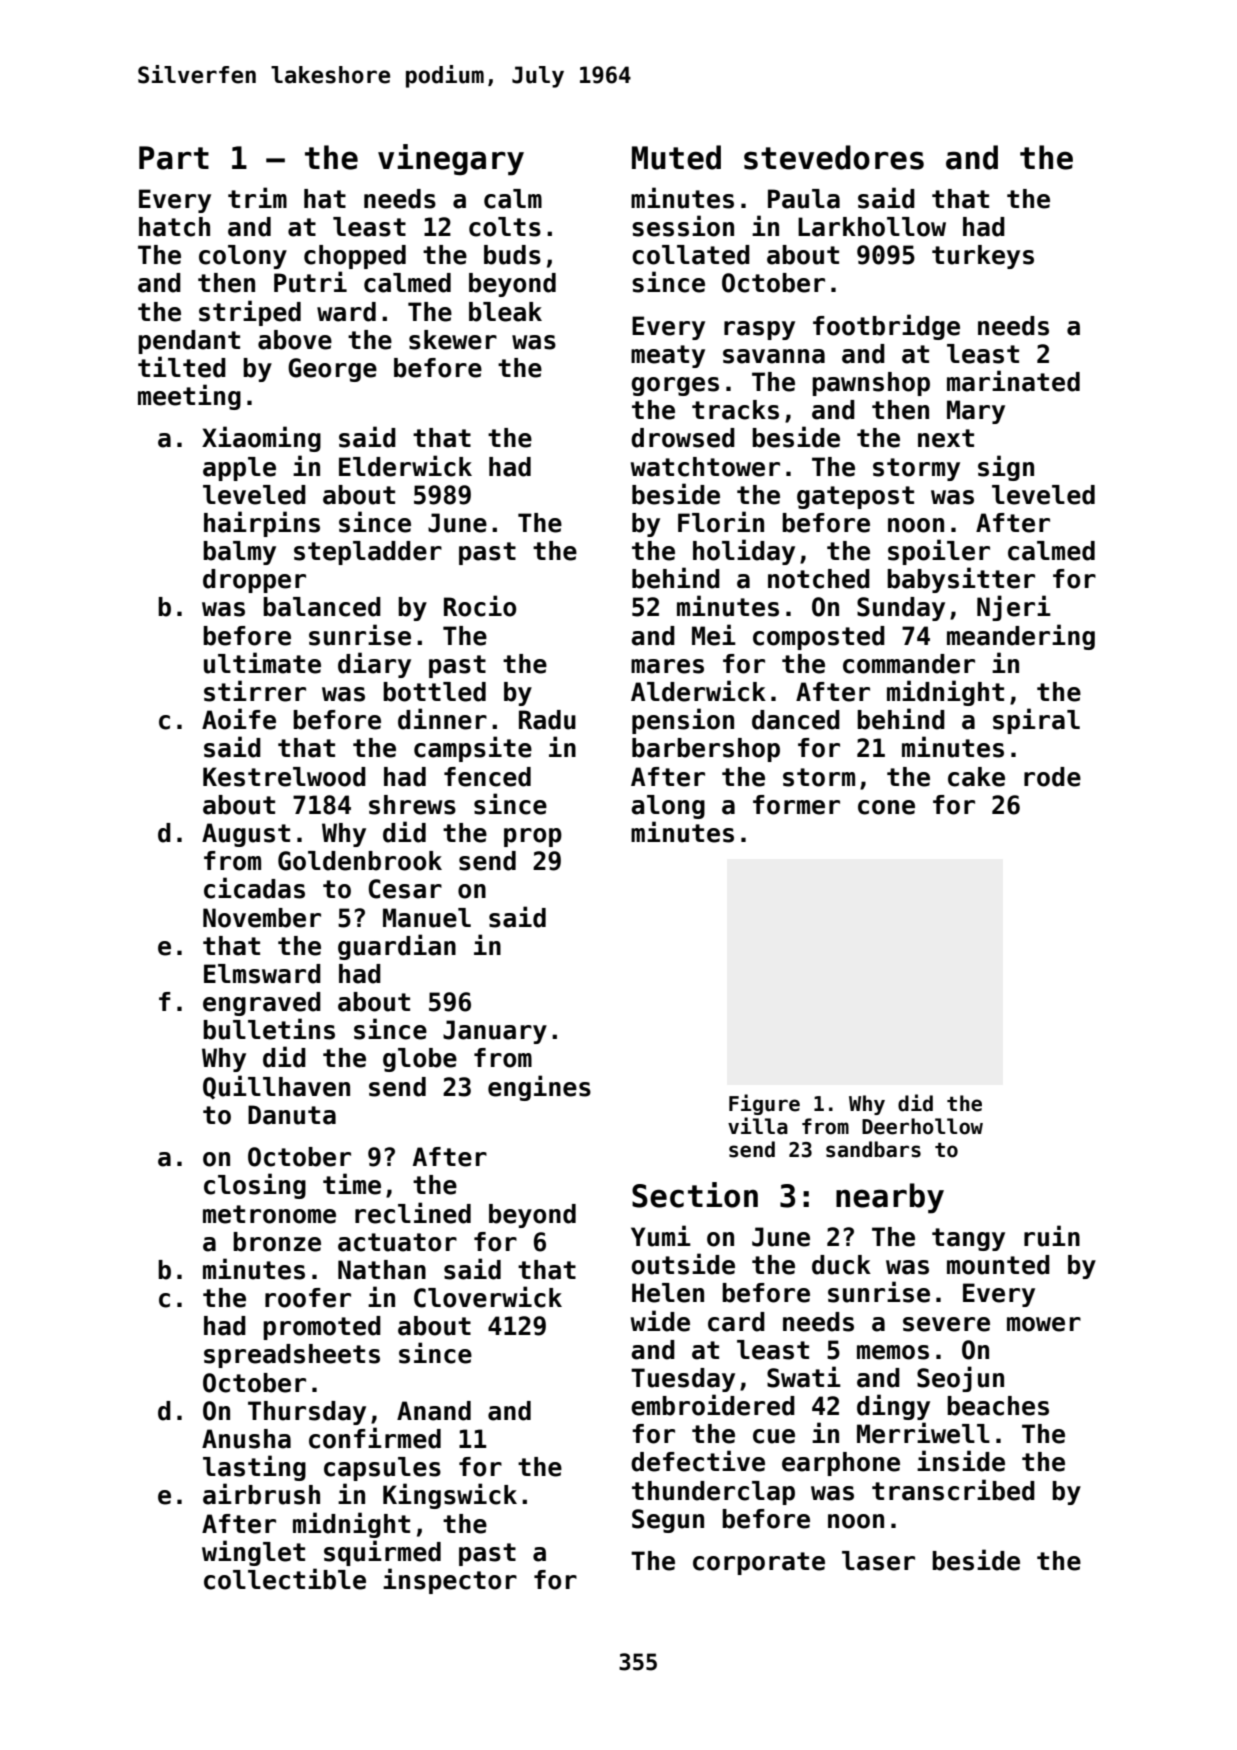  I want to click on Anusha, so click(246, 1439).
